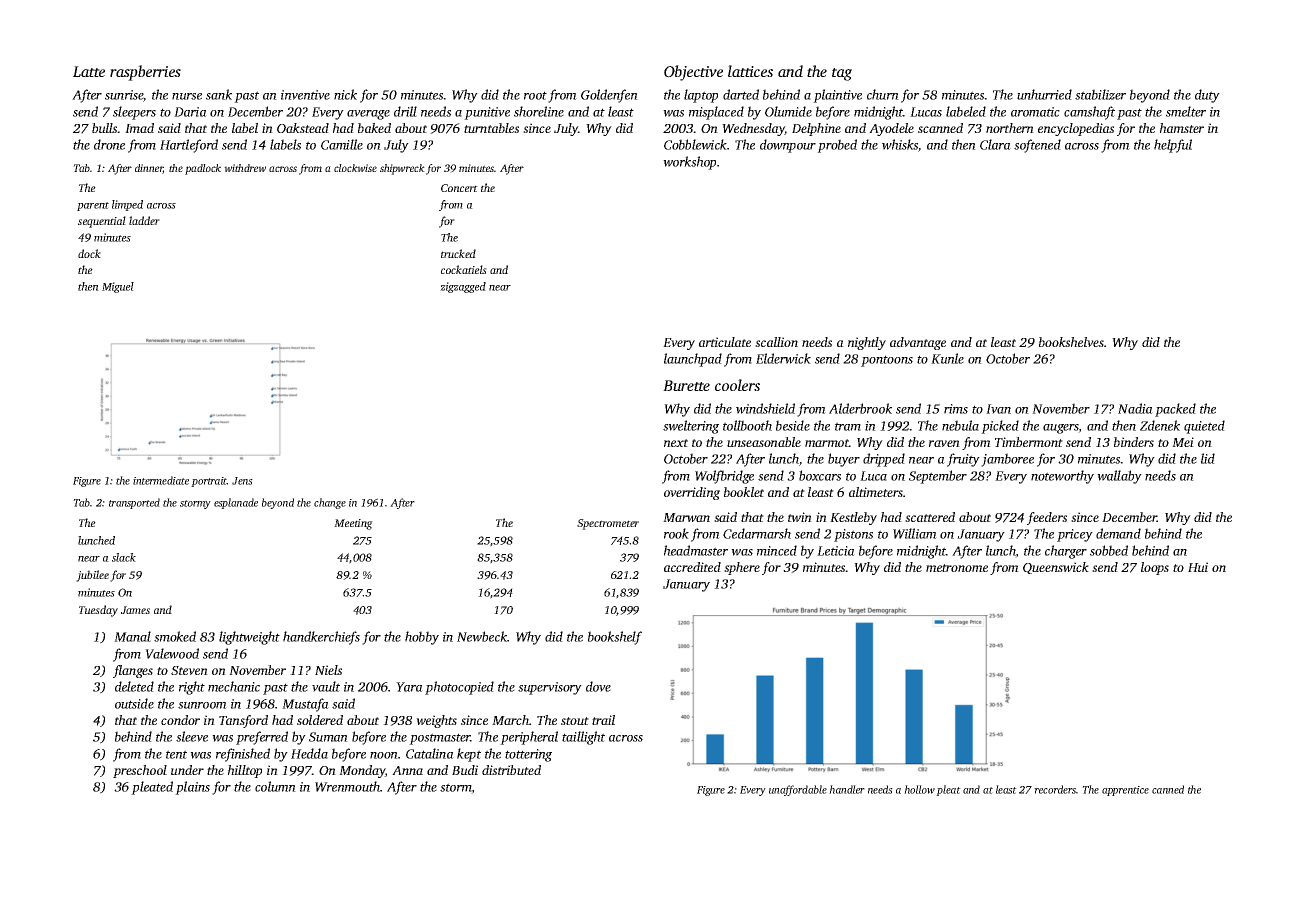  Describe the element at coordinates (1173, 146) in the page. I see `helpful` at that location.
